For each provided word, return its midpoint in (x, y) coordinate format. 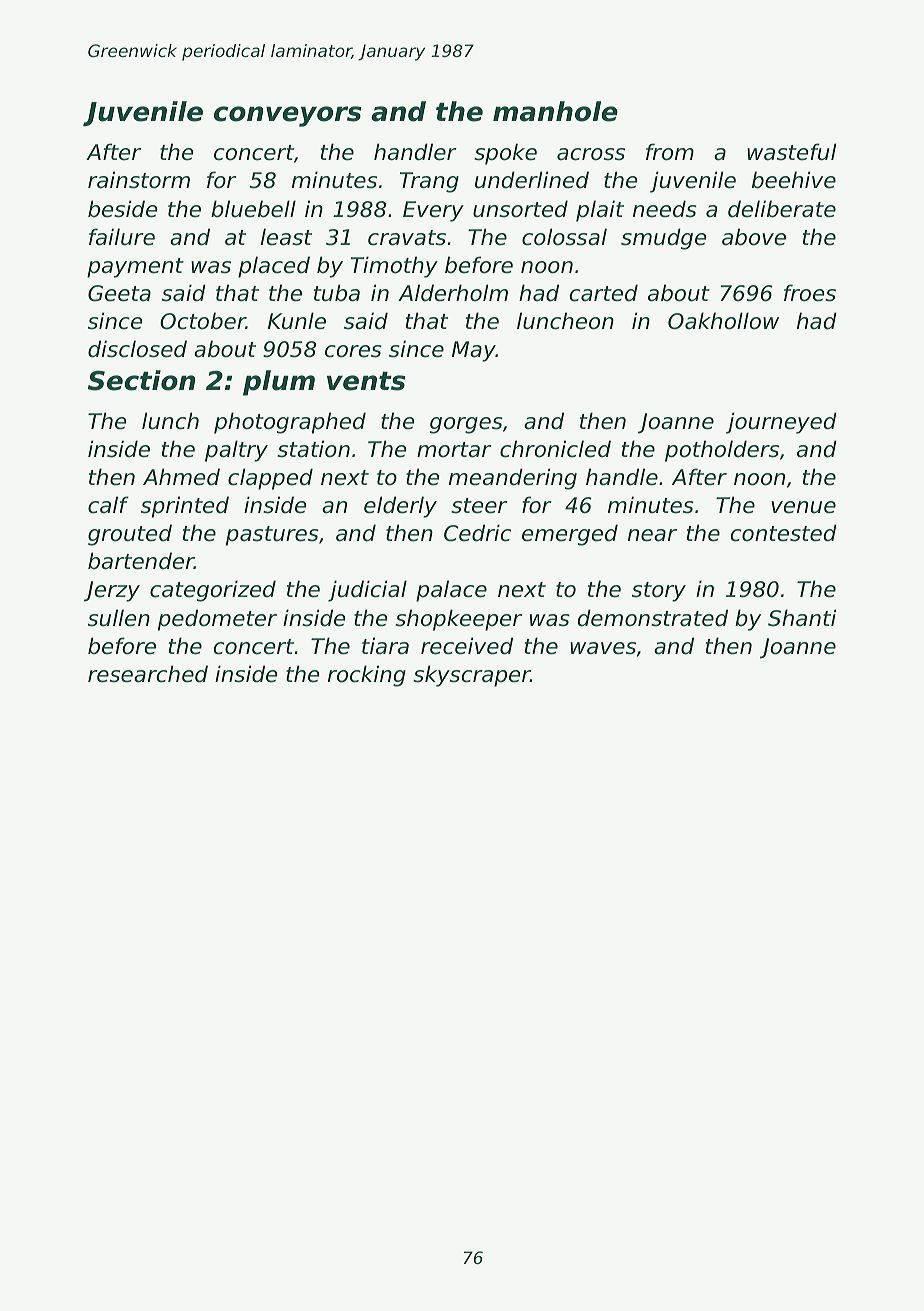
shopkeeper (458, 620)
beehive (794, 180)
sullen (119, 618)
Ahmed (181, 477)
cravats (407, 238)
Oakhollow (723, 321)
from (670, 152)
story (659, 592)
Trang (429, 182)
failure (122, 237)
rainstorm (139, 180)
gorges (466, 425)
